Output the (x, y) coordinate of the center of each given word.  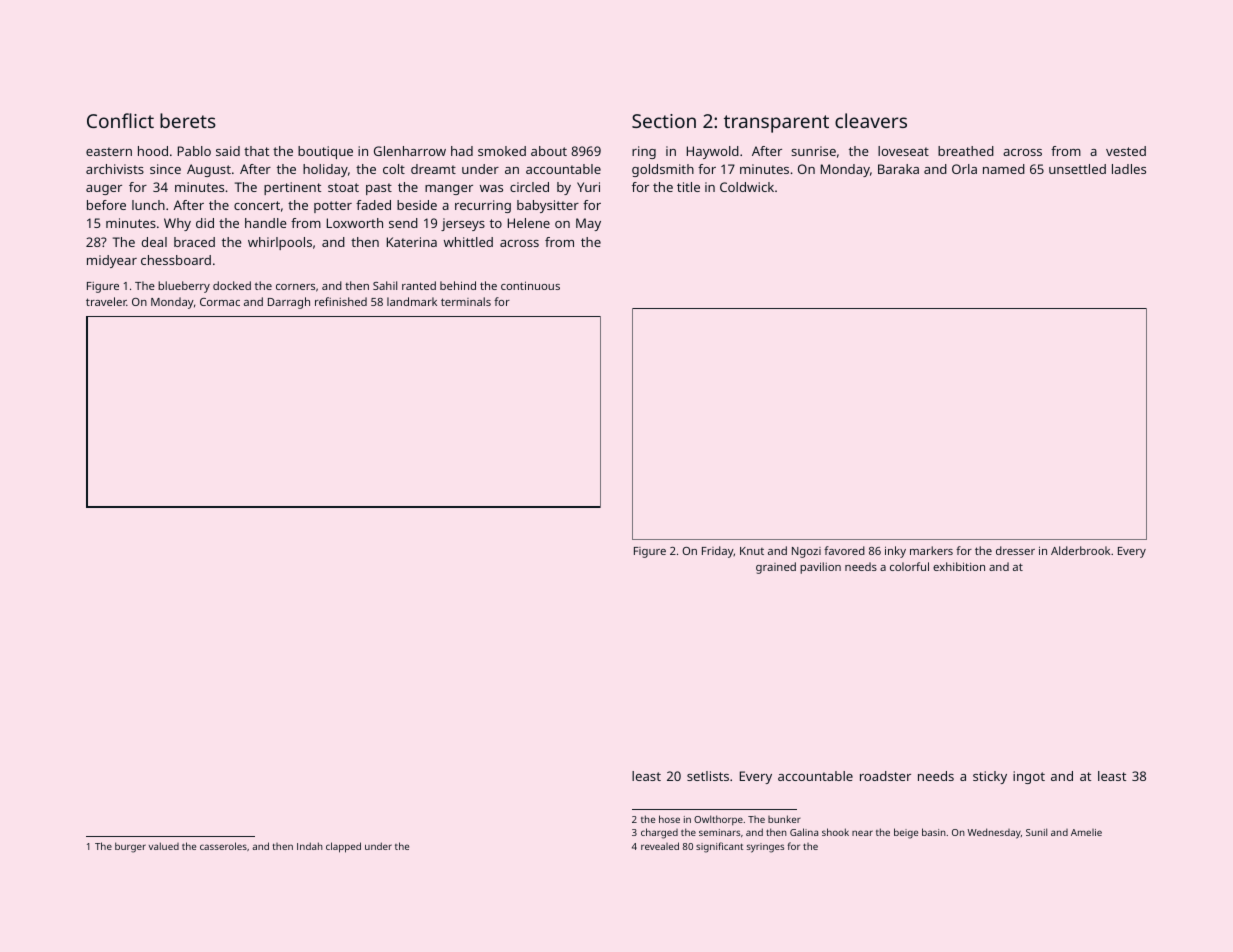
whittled (468, 242)
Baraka (898, 169)
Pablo (194, 151)
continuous (530, 285)
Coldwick (747, 187)
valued (164, 846)
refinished (341, 301)
